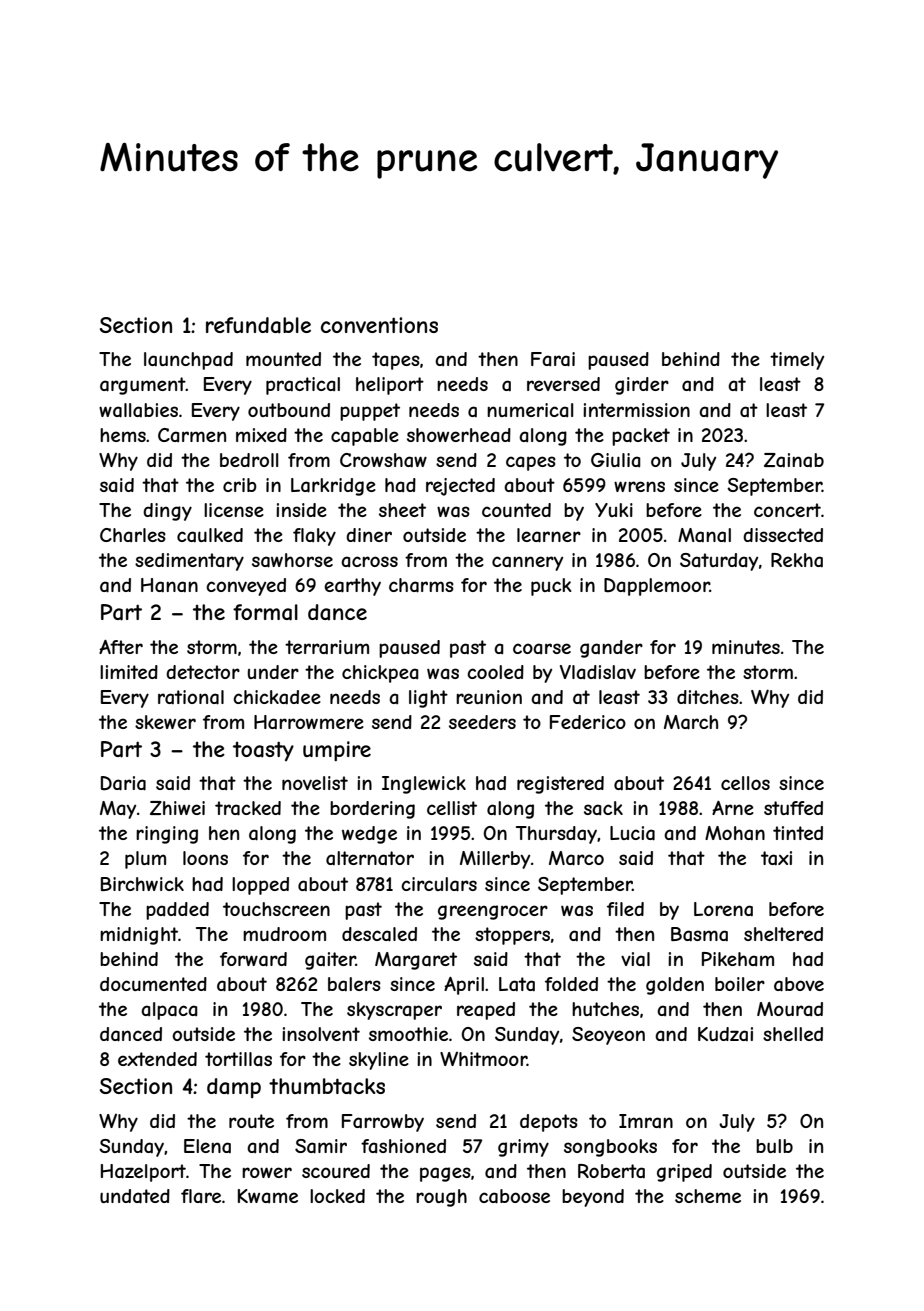 Image resolution: width=924 pixels, height=1311 pixels. I want to click on conventions, so click(379, 325).
